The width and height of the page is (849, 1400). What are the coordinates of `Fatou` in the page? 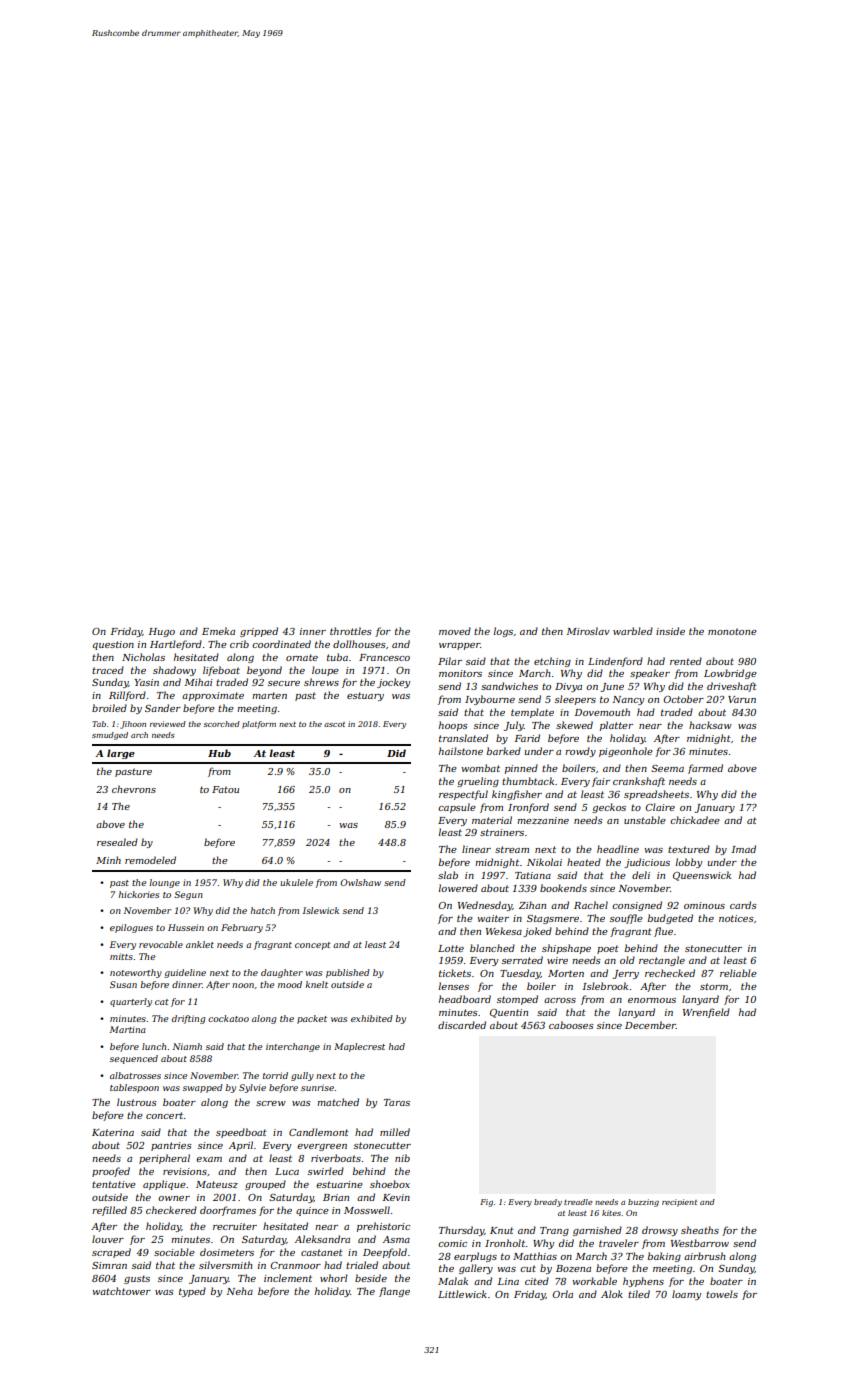 It's located at (225, 789).
